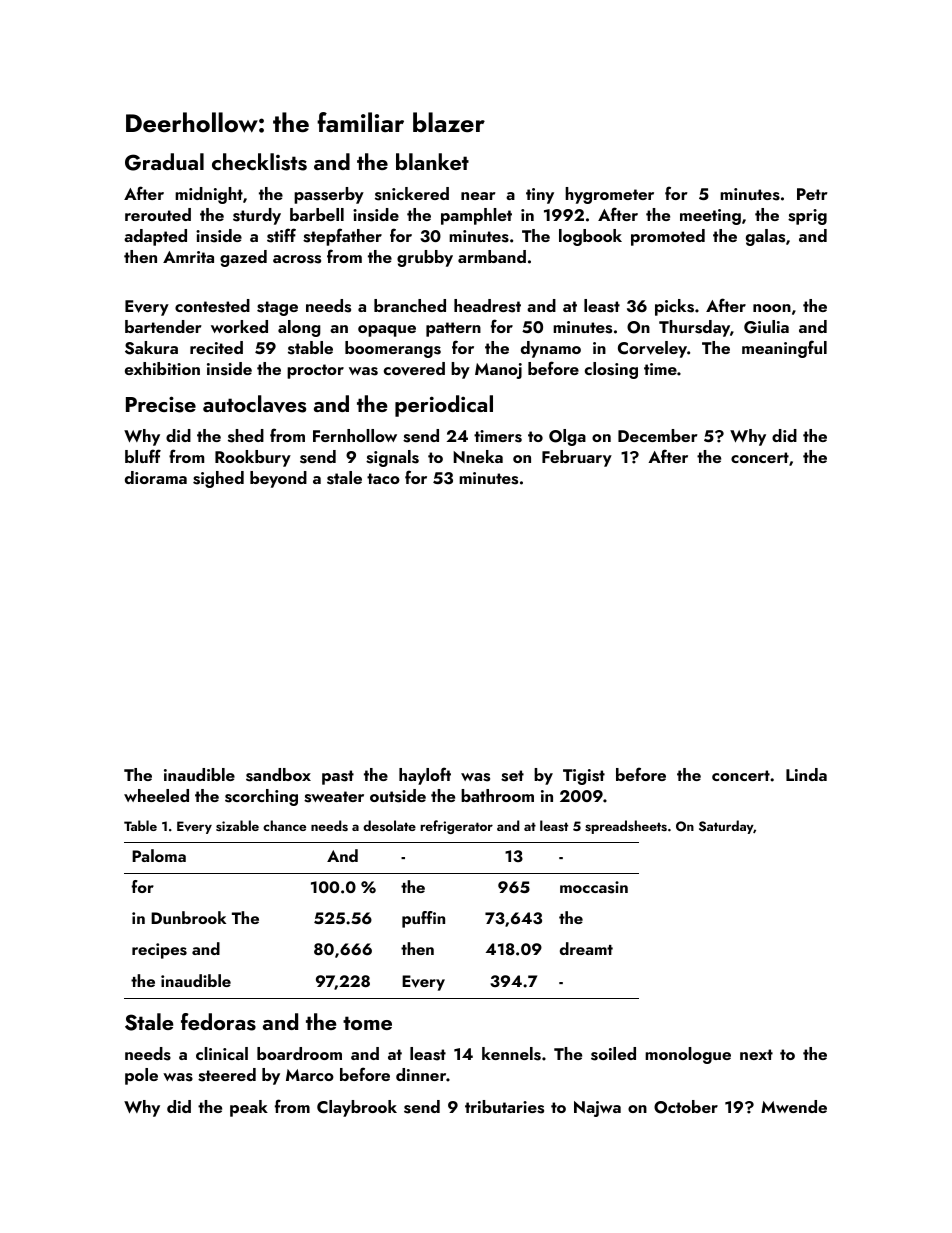 Image resolution: width=952 pixels, height=1233 pixels. I want to click on taco, so click(383, 478).
